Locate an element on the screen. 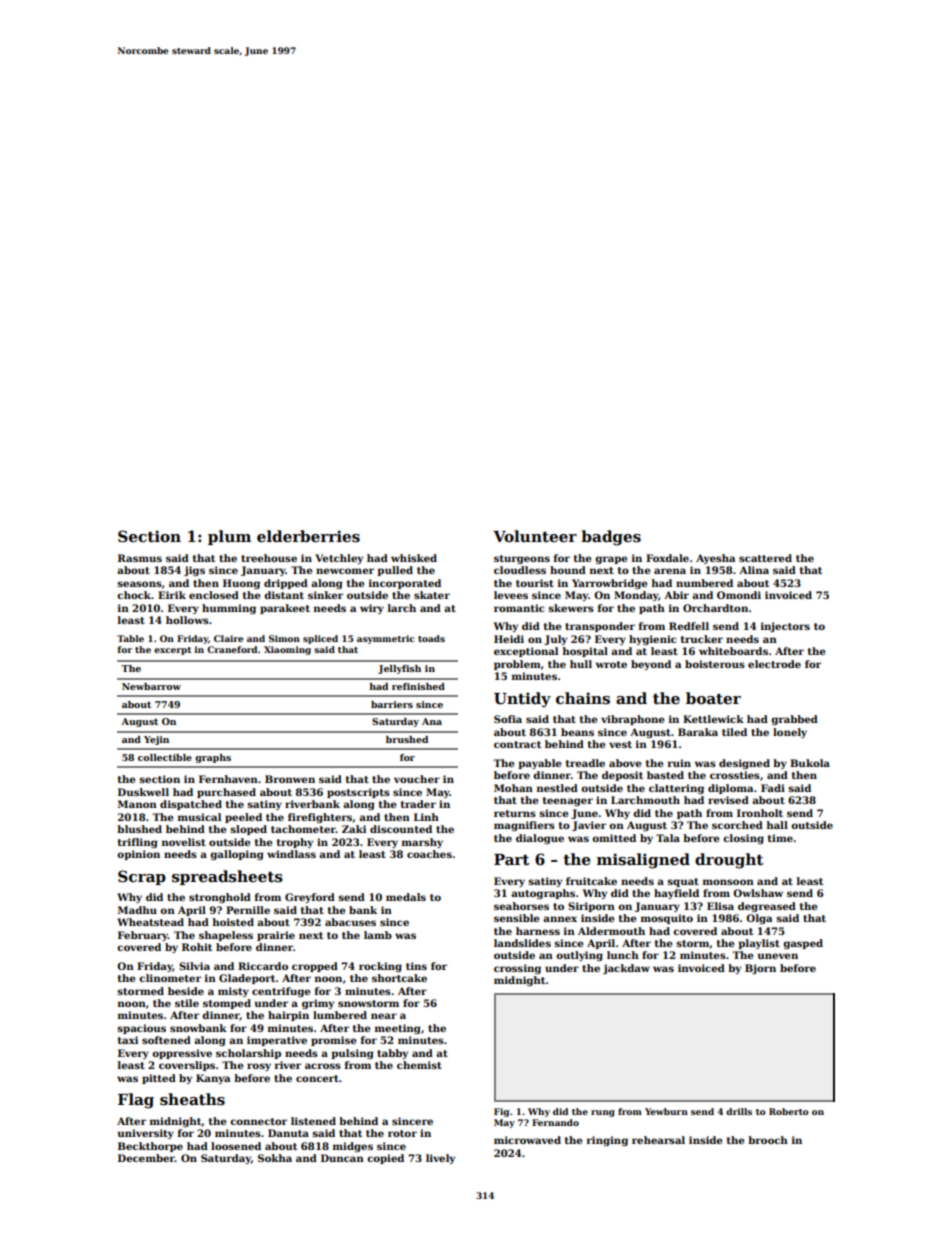 The height and width of the screenshot is (1233, 952). Bjorn is located at coordinates (760, 969).
